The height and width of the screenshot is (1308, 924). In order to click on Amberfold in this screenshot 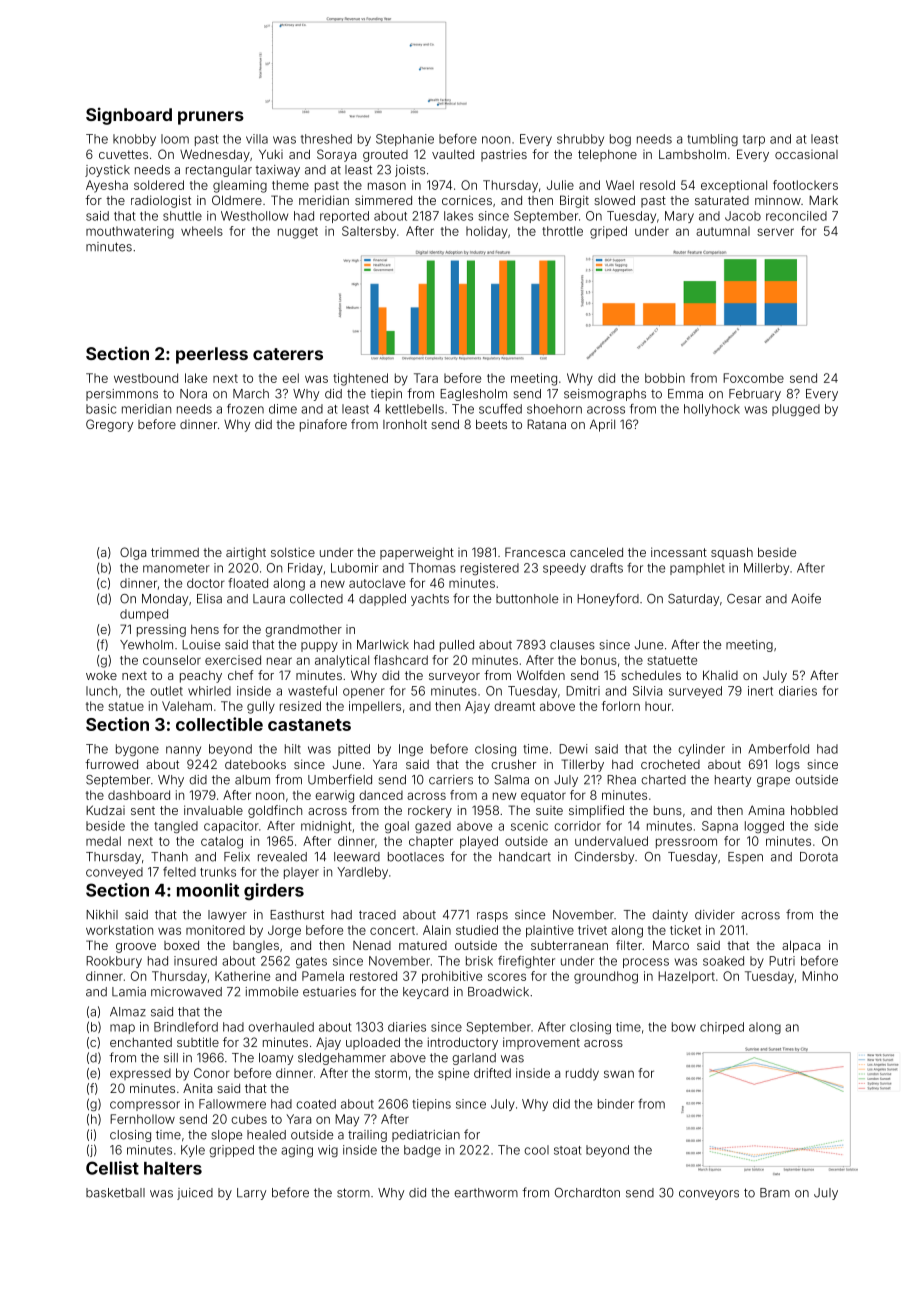, I will do `click(778, 749)`.
